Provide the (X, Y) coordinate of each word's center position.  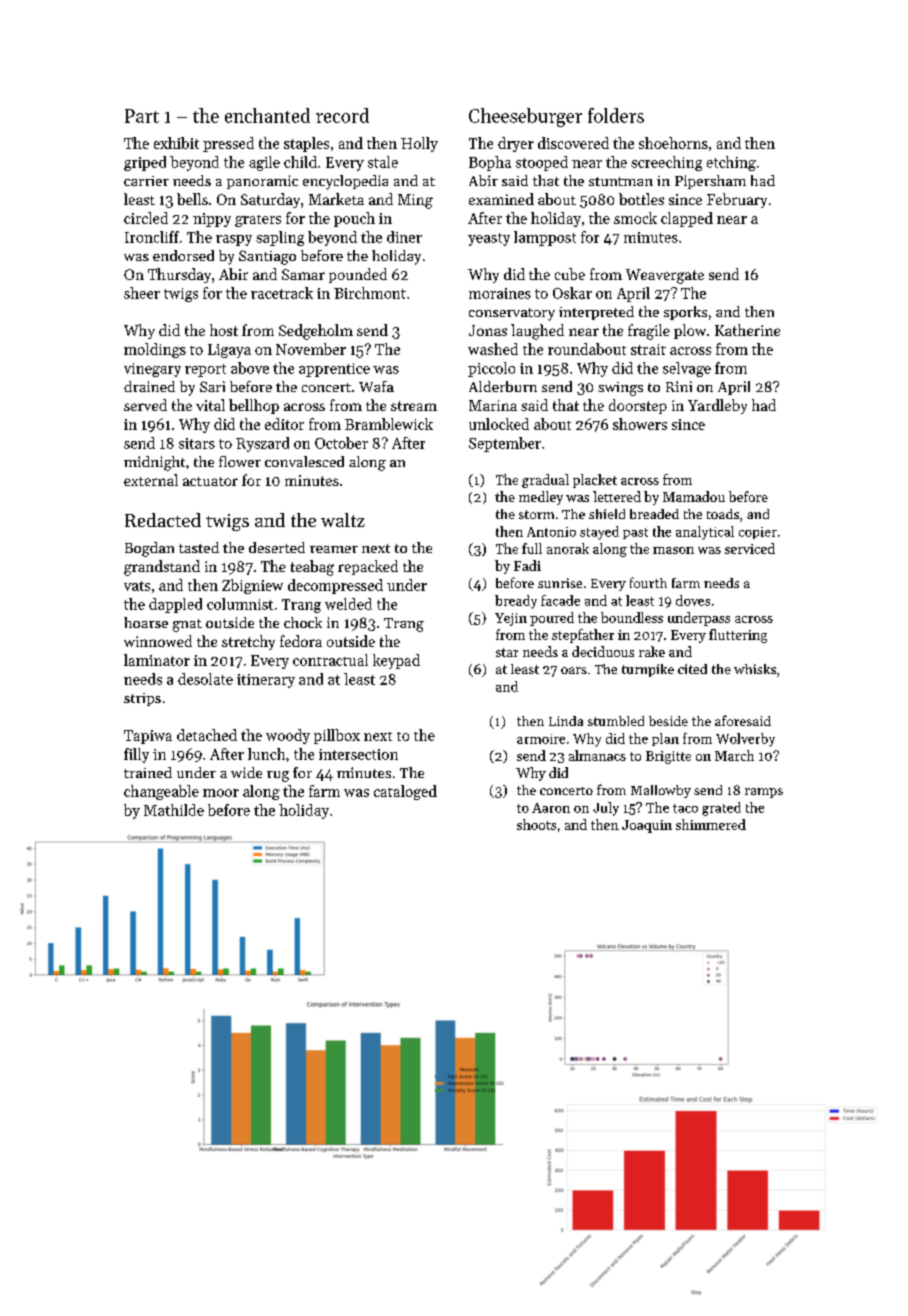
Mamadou (694, 496)
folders (616, 115)
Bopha (490, 163)
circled (146, 218)
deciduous (603, 651)
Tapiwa (148, 737)
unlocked (499, 424)
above (250, 368)
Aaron (551, 808)
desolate (205, 679)
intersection (358, 754)
